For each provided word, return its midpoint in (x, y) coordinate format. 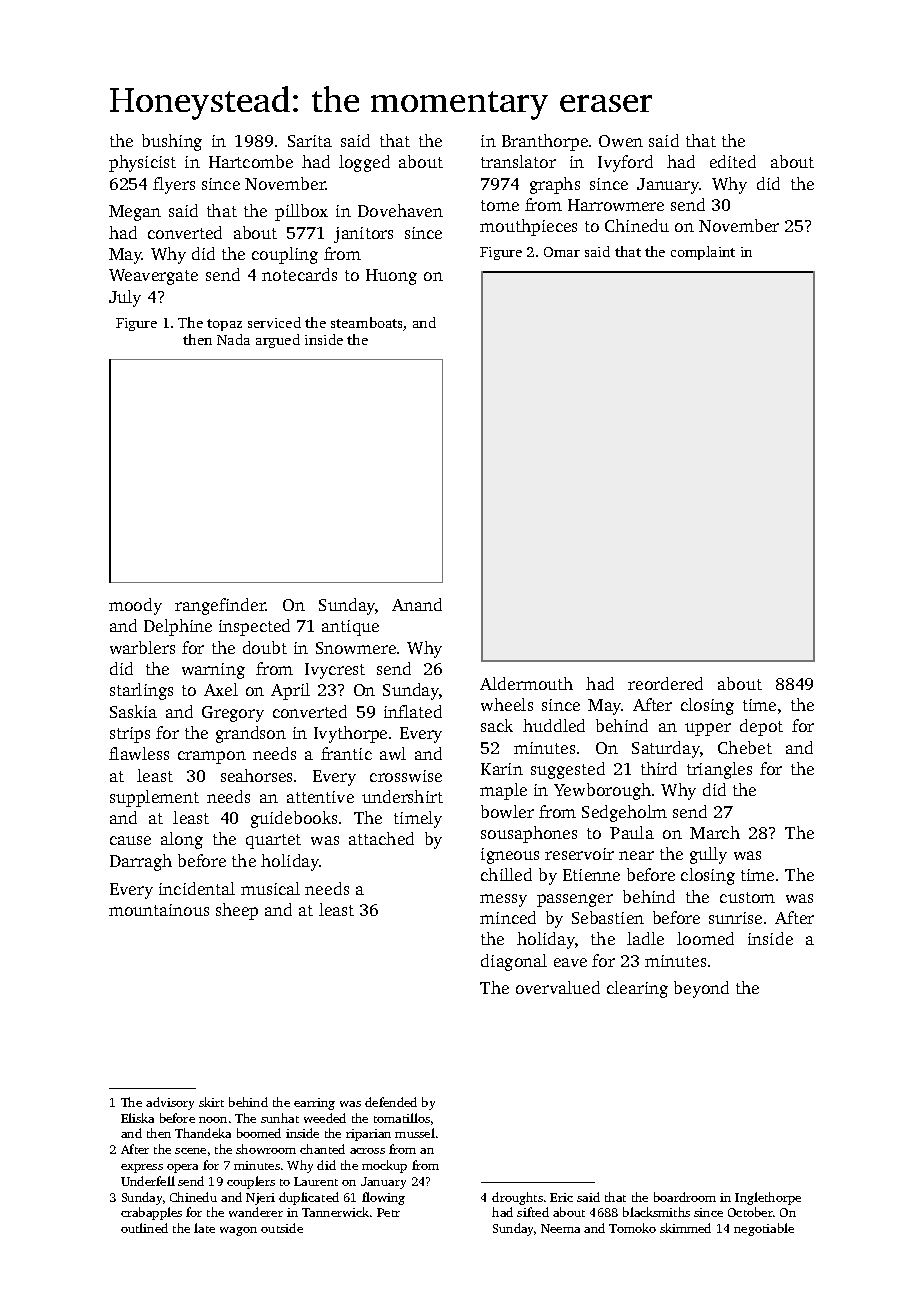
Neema (560, 1228)
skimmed (685, 1228)
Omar (562, 252)
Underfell (148, 1181)
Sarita (310, 141)
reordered (665, 683)
